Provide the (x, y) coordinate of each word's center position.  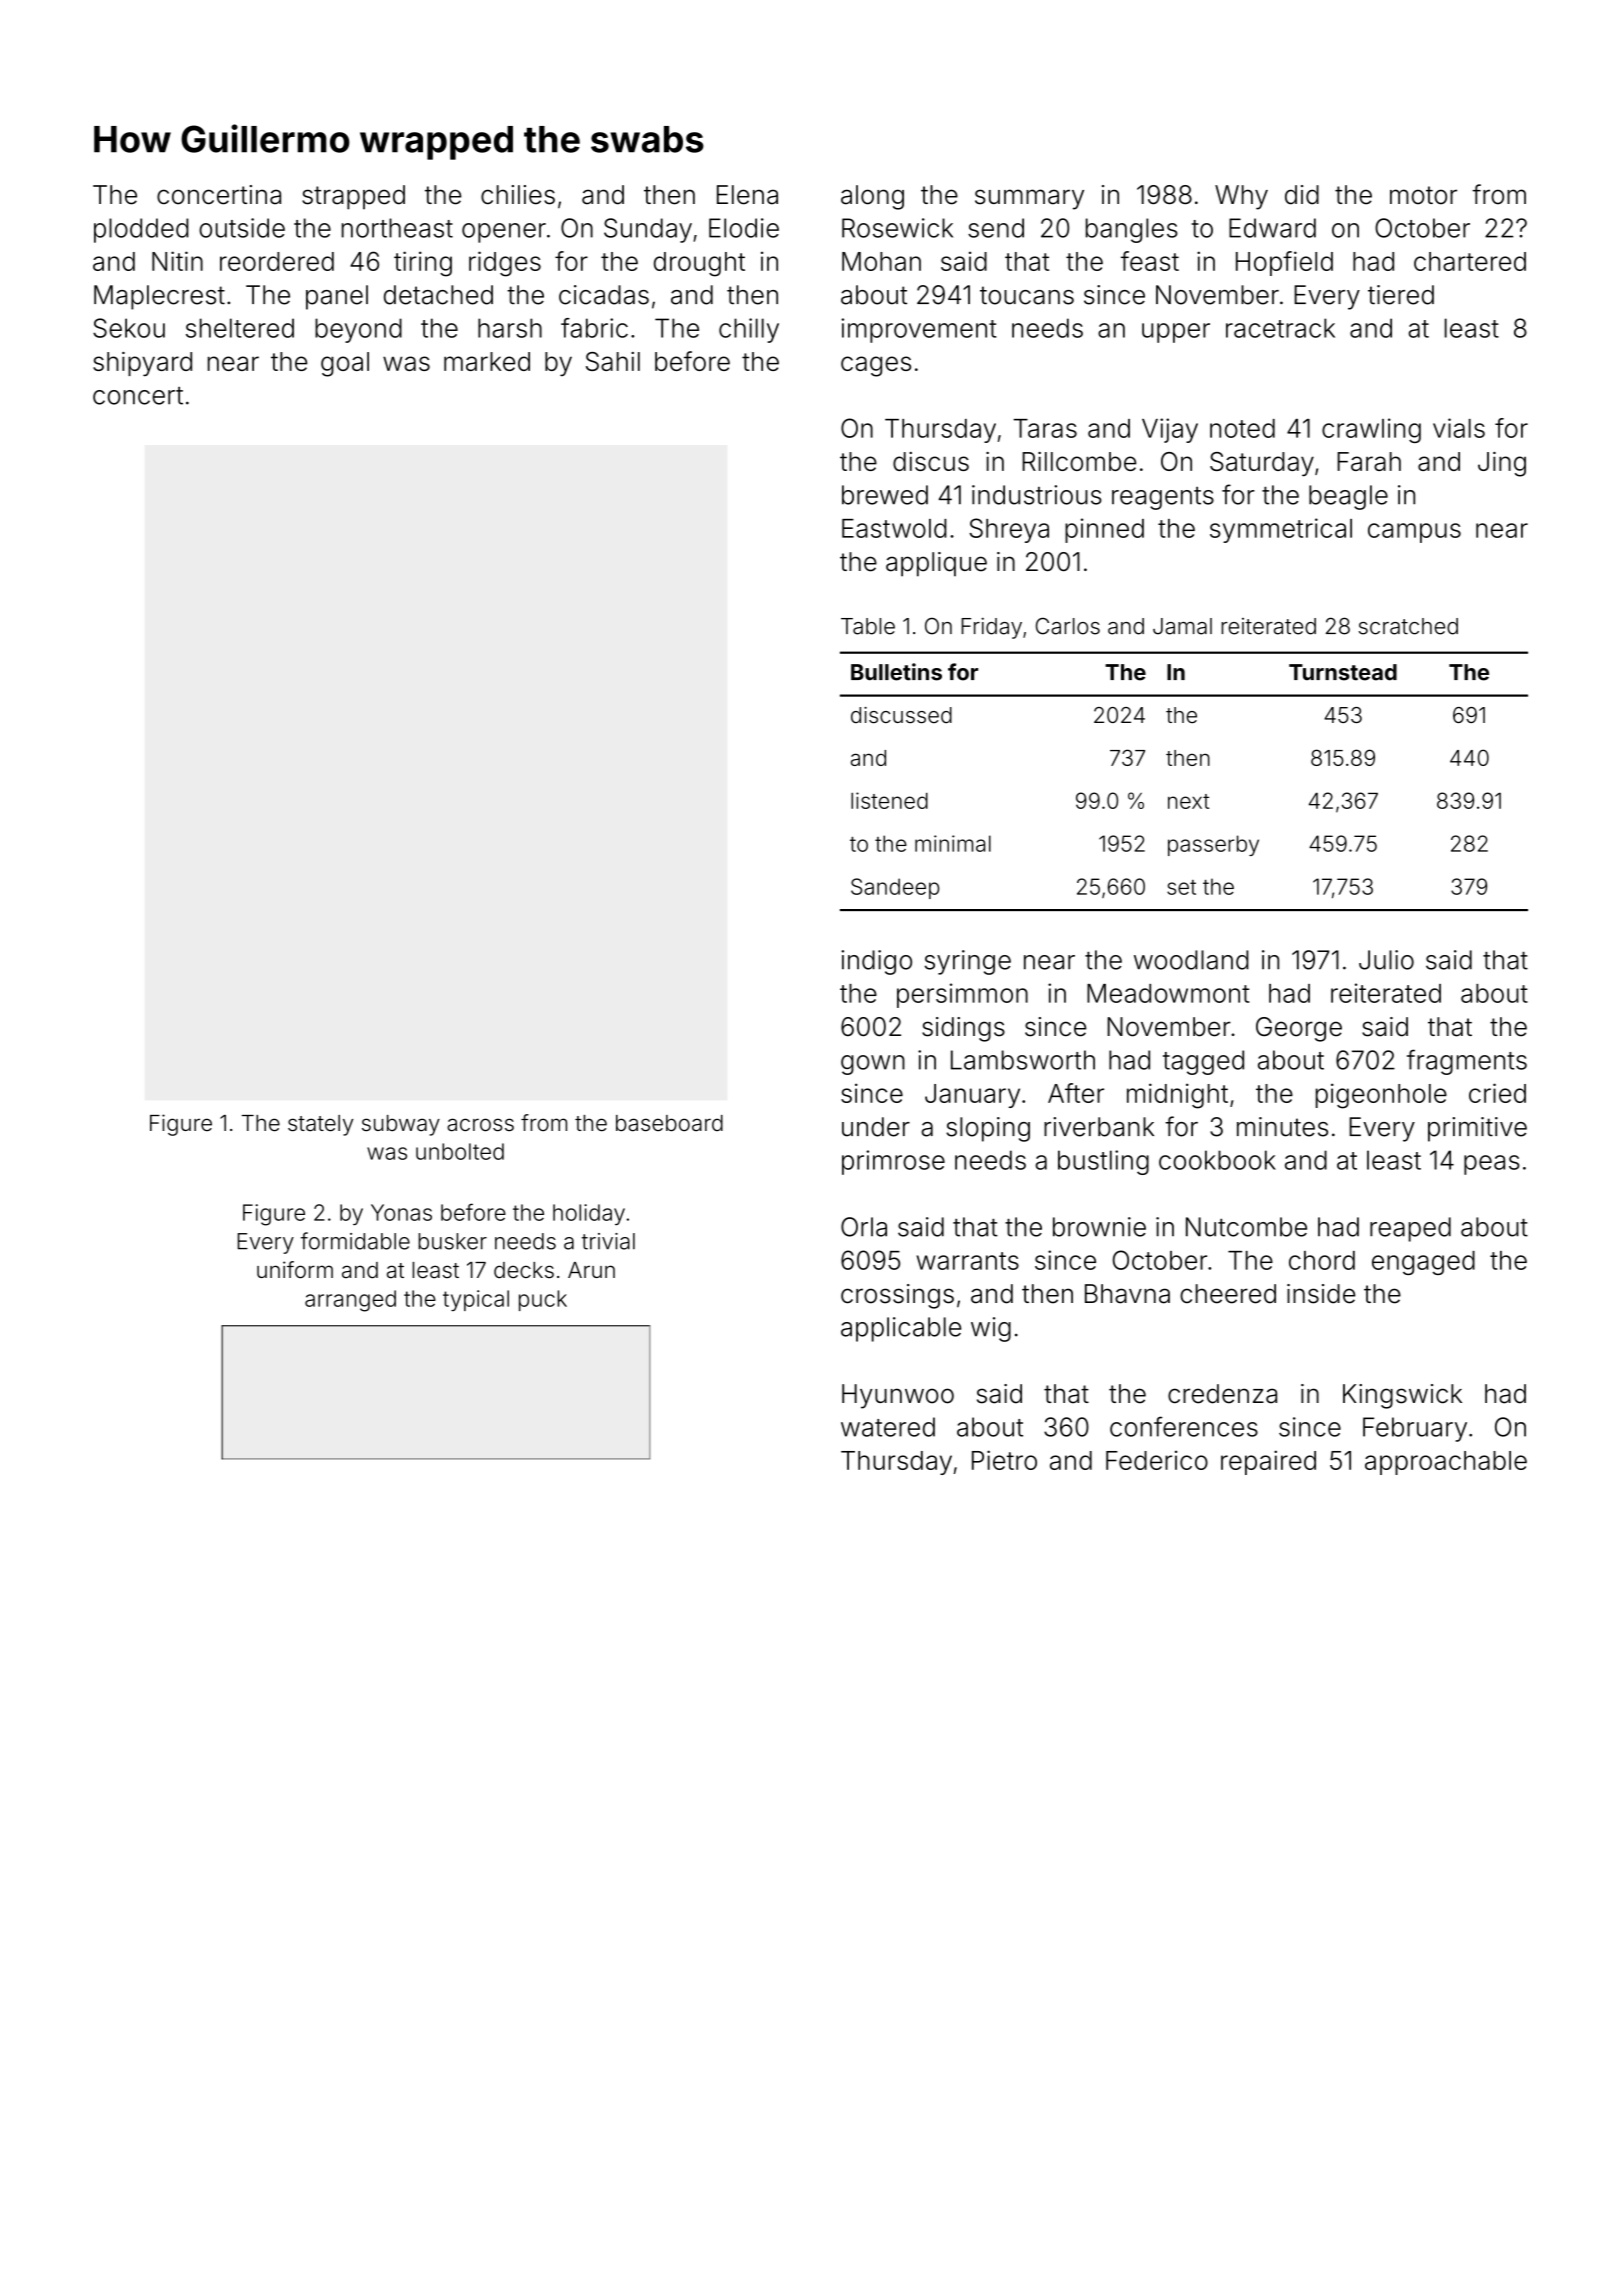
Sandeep (895, 888)
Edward (1272, 228)
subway (401, 1125)
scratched (1408, 626)
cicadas (604, 295)
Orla (864, 1227)
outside (242, 228)
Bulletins (896, 672)
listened (889, 800)
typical (476, 1300)
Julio (1386, 960)
